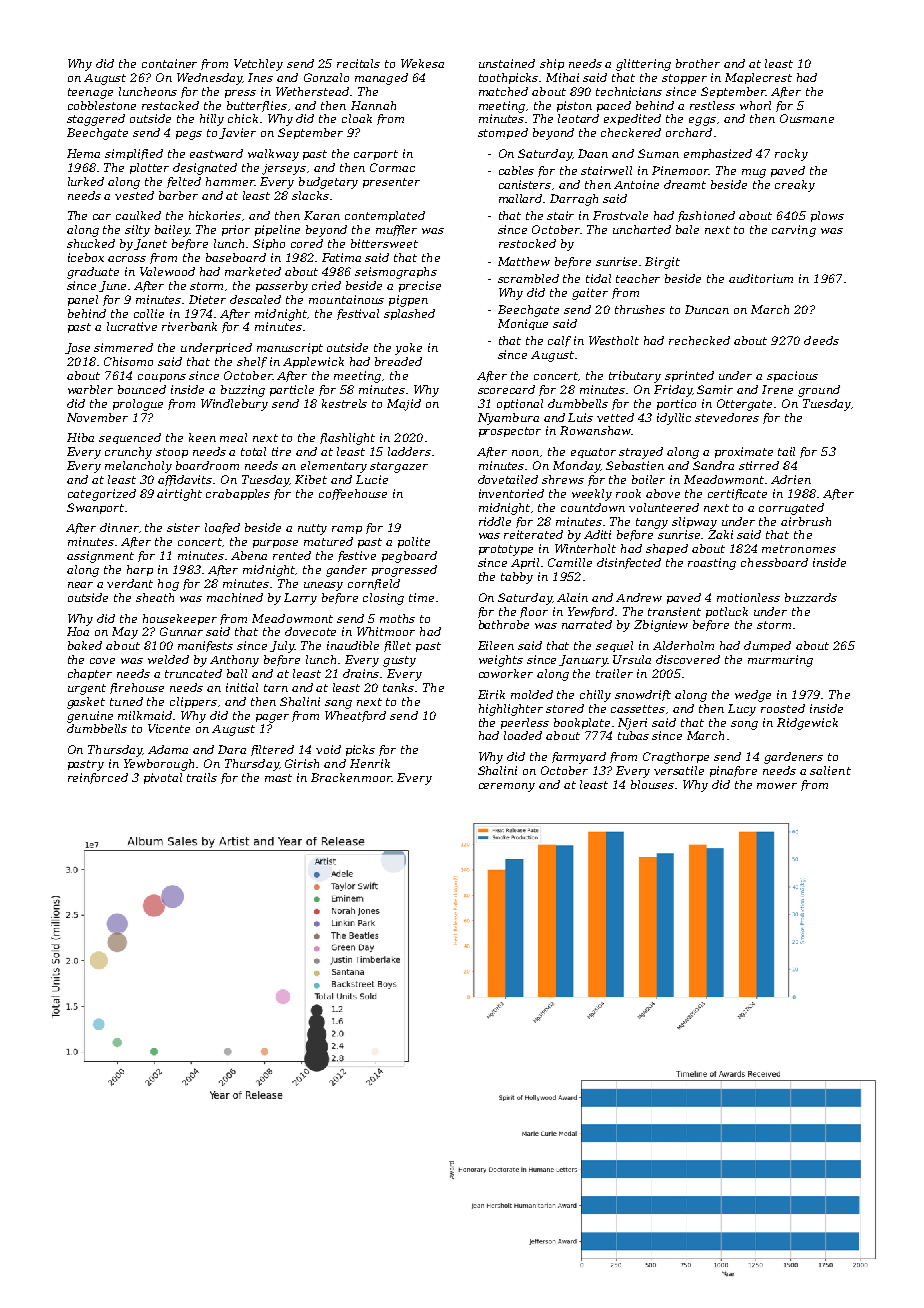 This image has width=924, height=1308. I want to click on ship, so click(552, 64).
